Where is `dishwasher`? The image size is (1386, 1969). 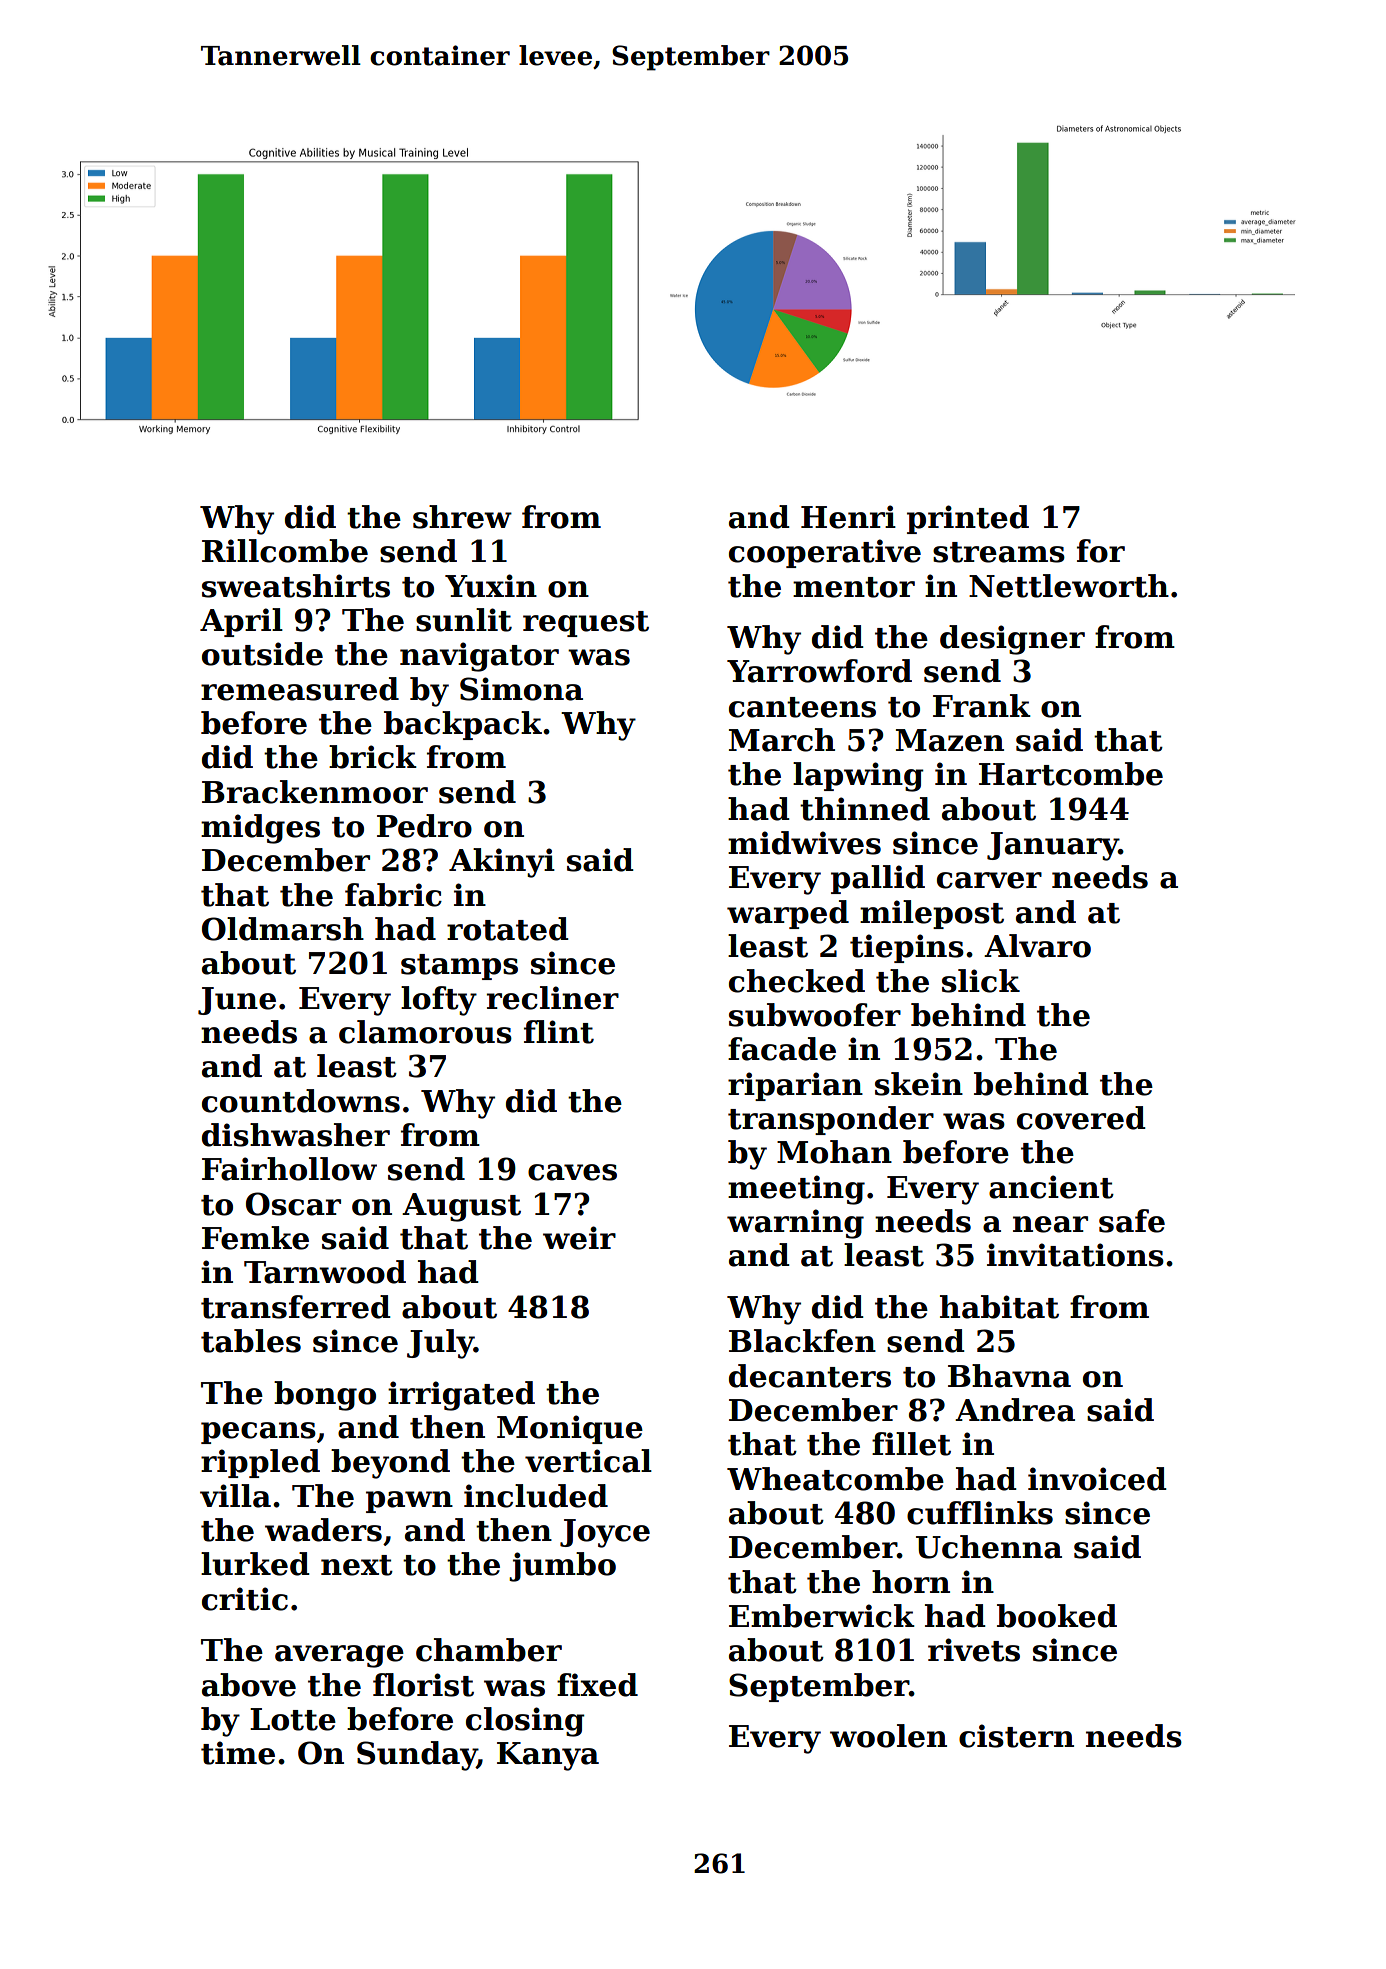 dishwasher is located at coordinates (296, 1135).
